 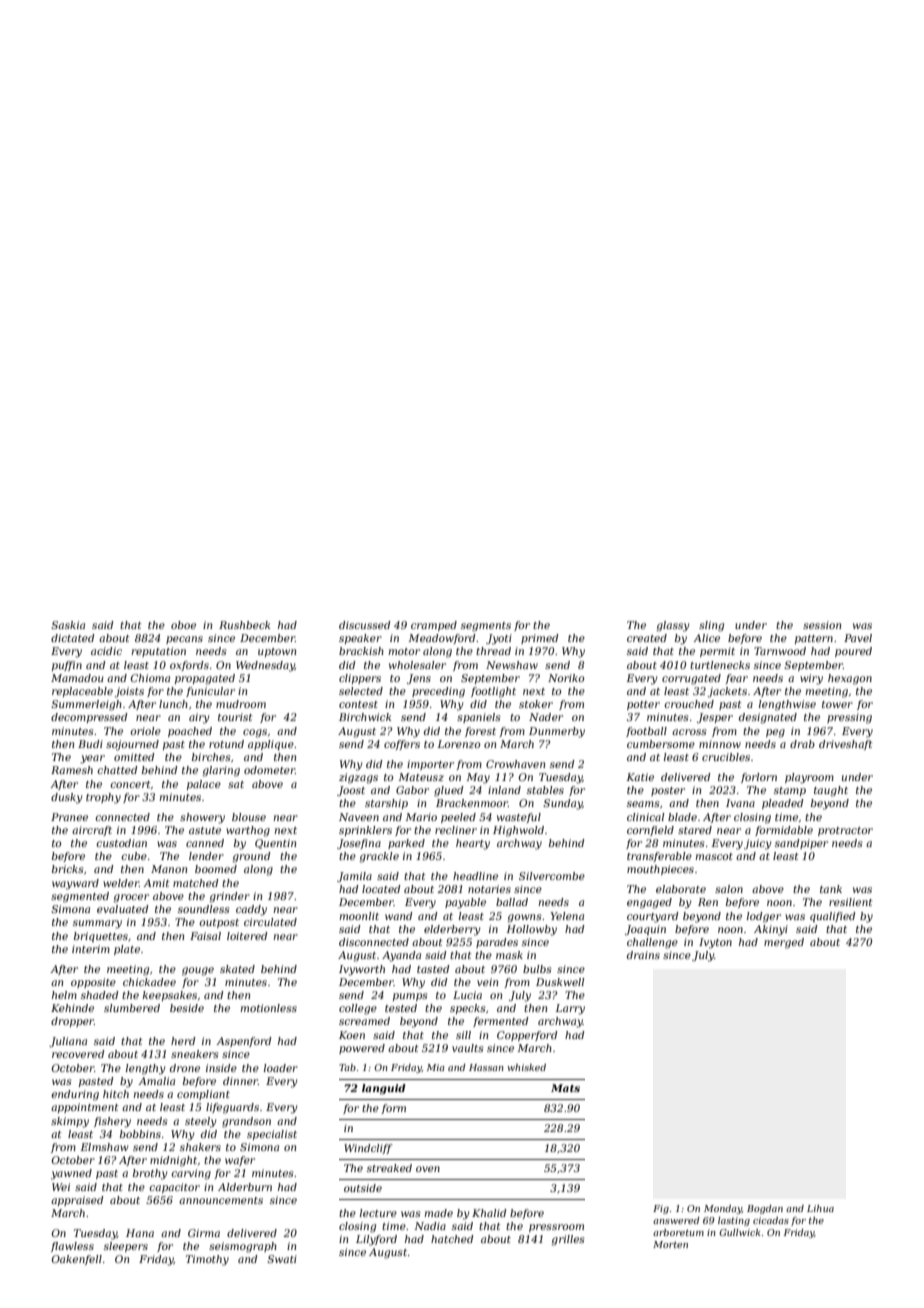 What do you see at coordinates (406, 844) in the screenshot?
I see `parked` at bounding box center [406, 844].
